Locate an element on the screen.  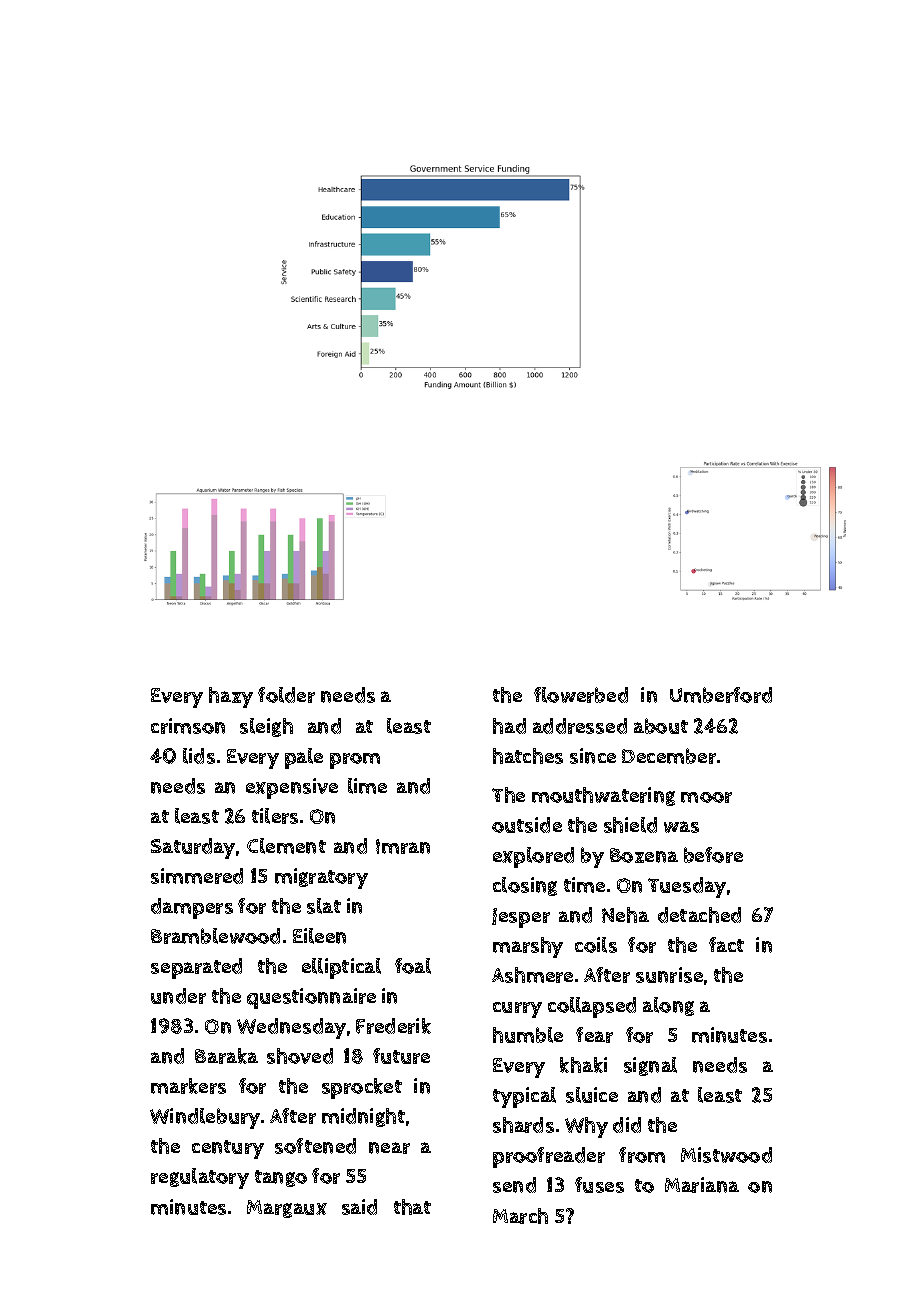
Bramblewood is located at coordinates (215, 936).
